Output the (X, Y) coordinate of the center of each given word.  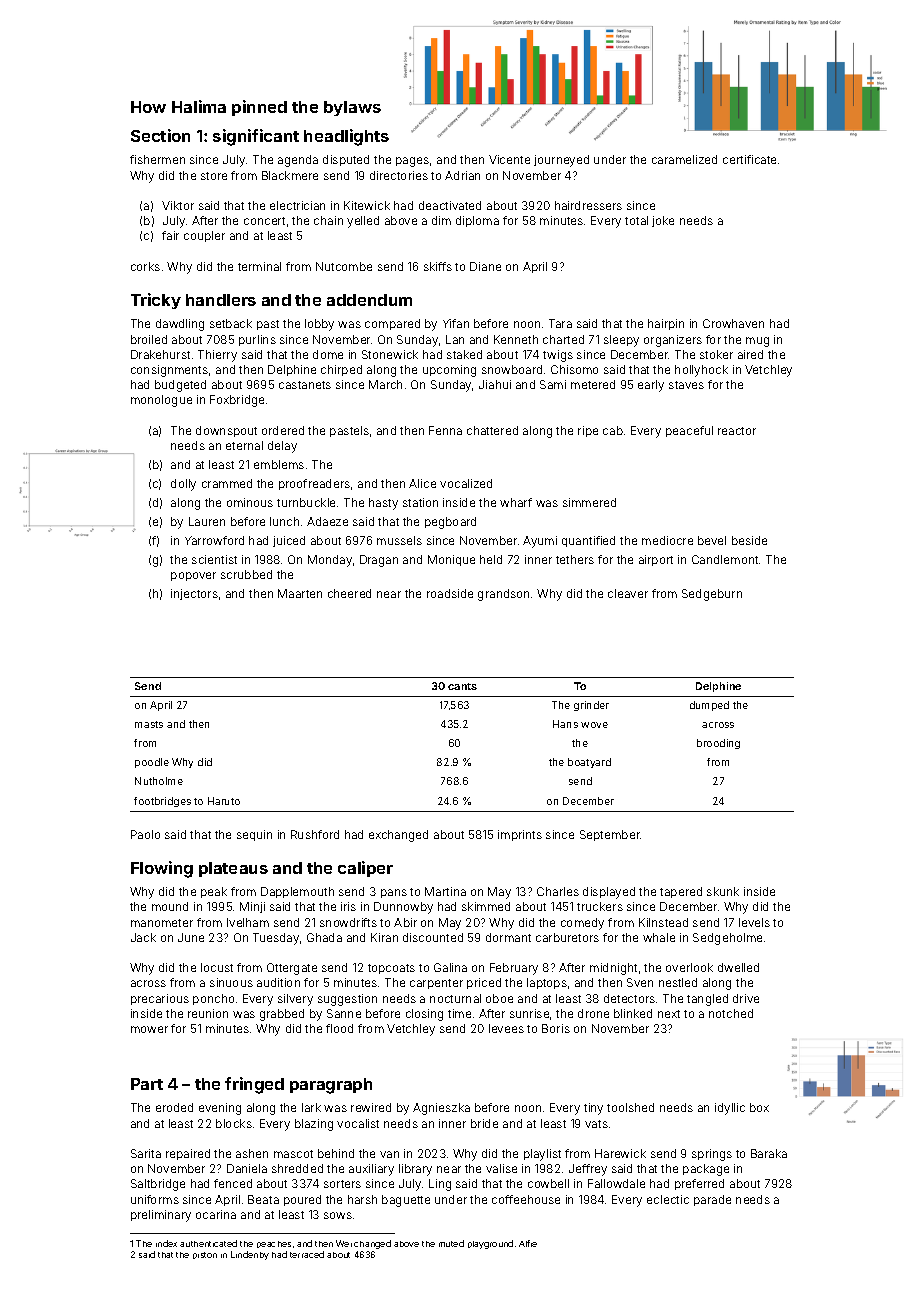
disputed (346, 160)
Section (160, 135)
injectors (194, 594)
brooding (718, 744)
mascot (293, 1154)
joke (663, 221)
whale (659, 937)
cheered (349, 593)
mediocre (667, 540)
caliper (365, 869)
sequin (254, 835)
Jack (143, 937)
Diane (485, 266)
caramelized (684, 159)
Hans (565, 724)
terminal (259, 266)
